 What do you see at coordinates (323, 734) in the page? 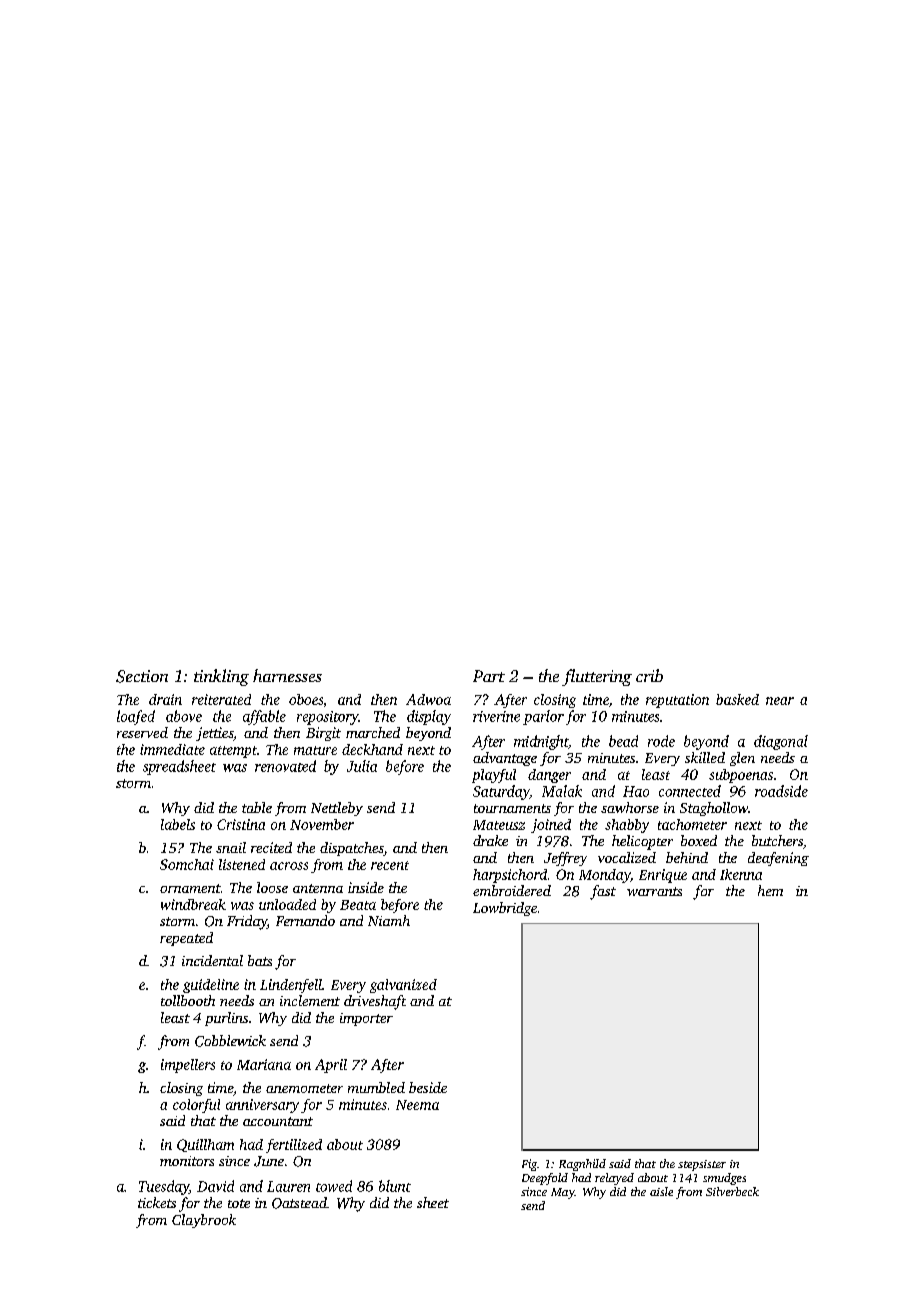
I see `Birgit` at bounding box center [323, 734].
